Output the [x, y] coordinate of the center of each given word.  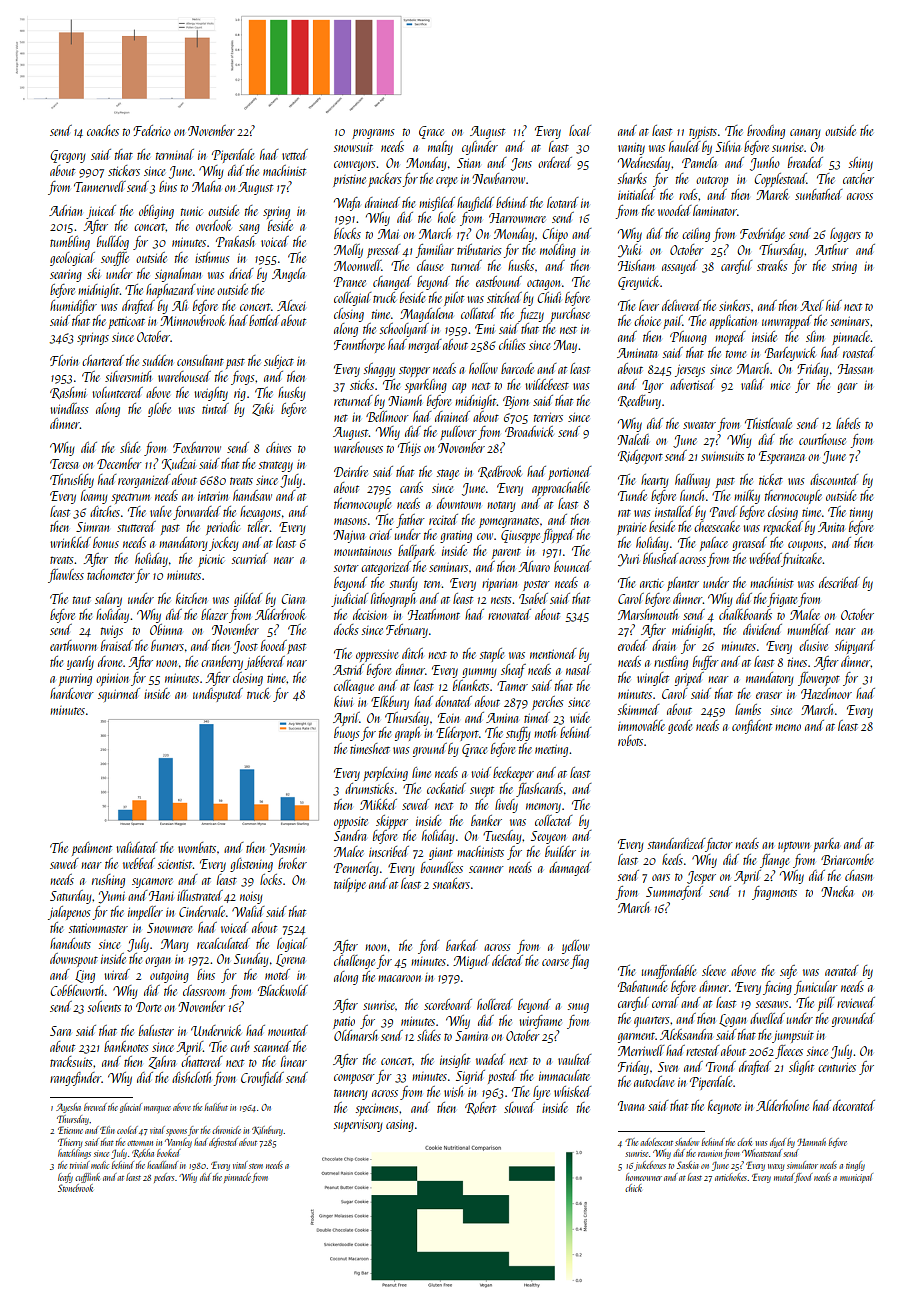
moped [730, 338]
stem [256, 1166]
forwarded [197, 513]
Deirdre [351, 471]
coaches [103, 130]
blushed [660, 558]
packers [385, 180]
